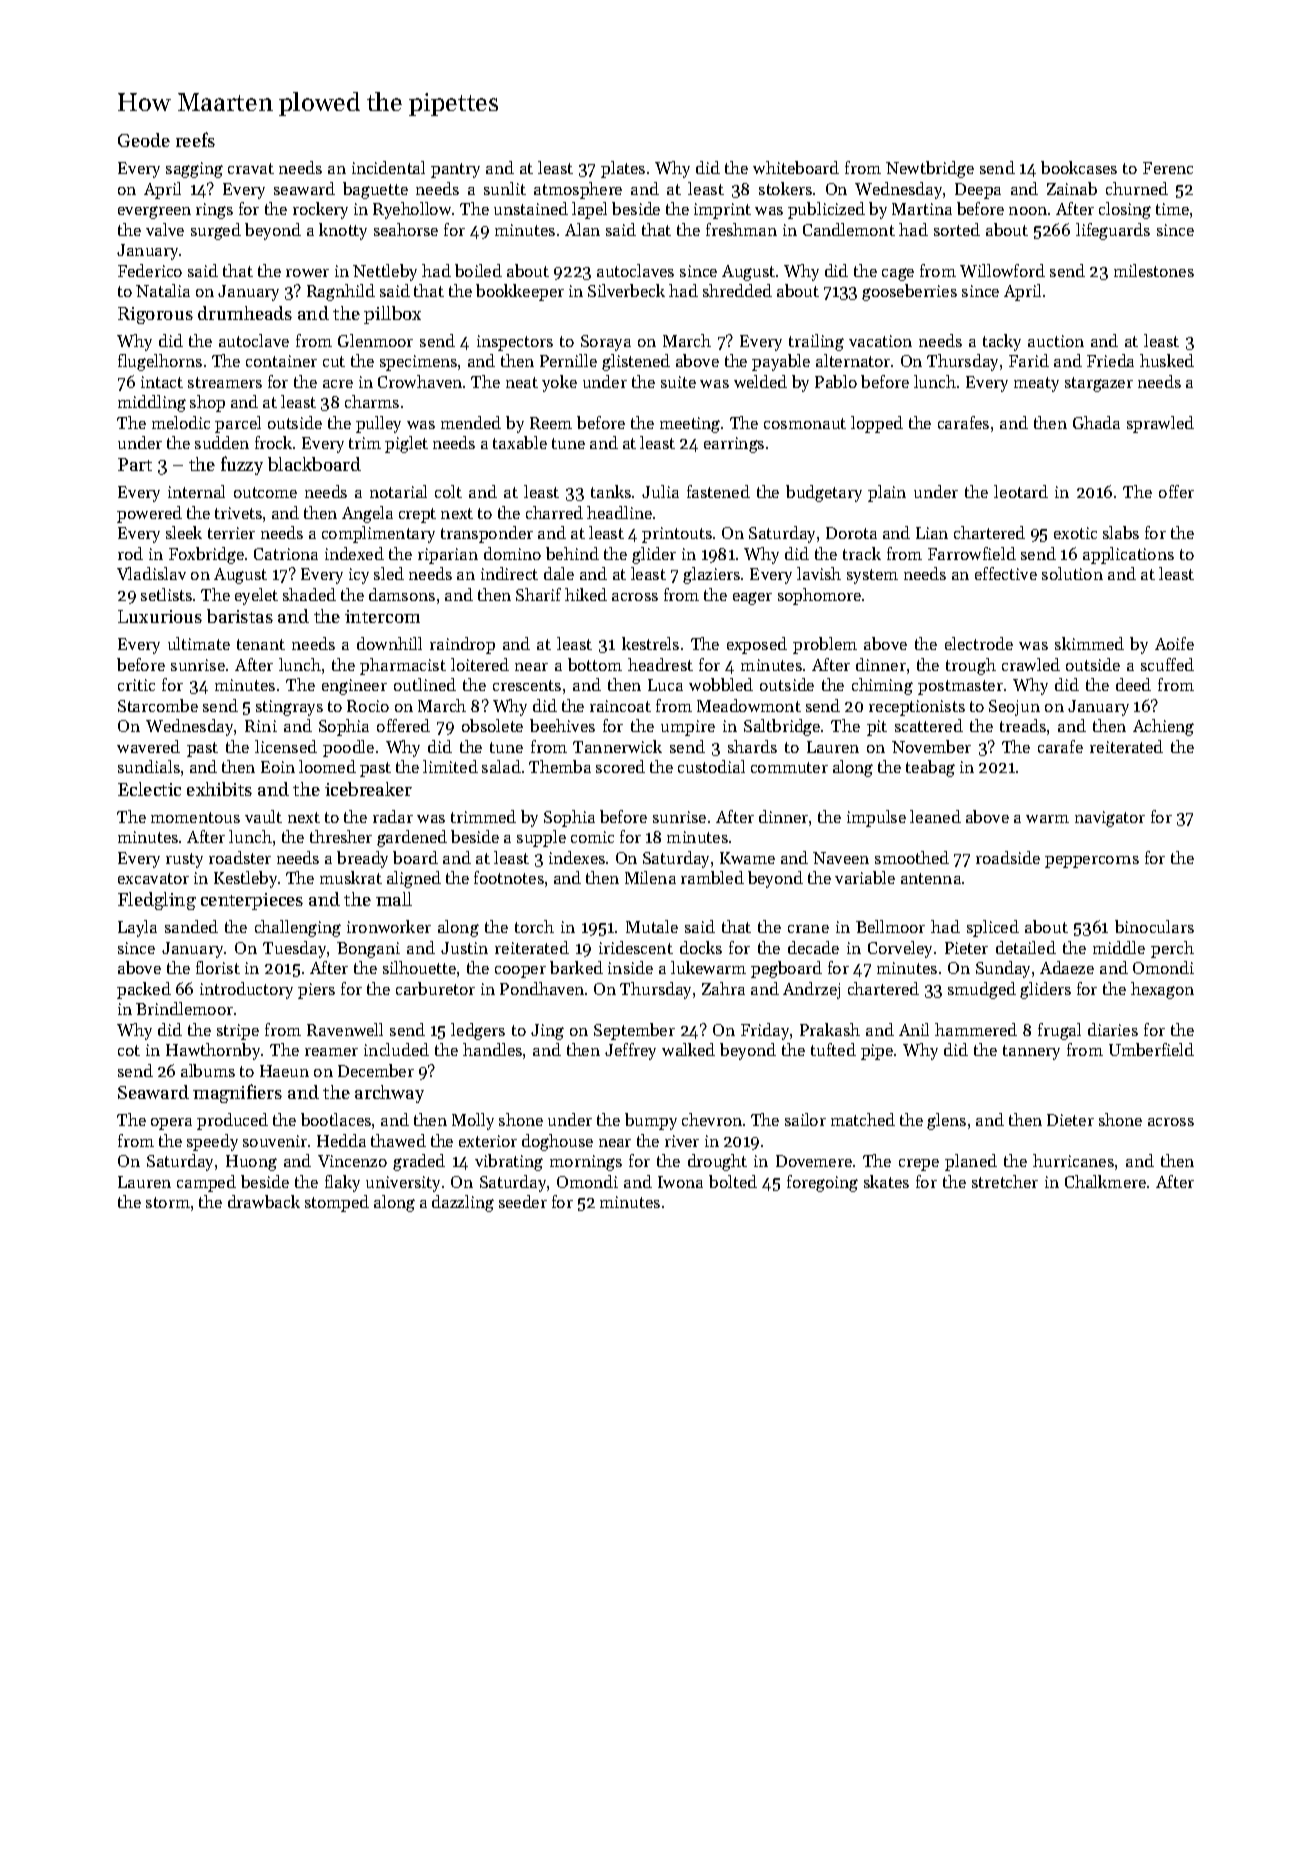 Image resolution: width=1312 pixels, height=1855 pixels. What do you see at coordinates (1105, 1181) in the image?
I see `Chalkmere` at bounding box center [1105, 1181].
